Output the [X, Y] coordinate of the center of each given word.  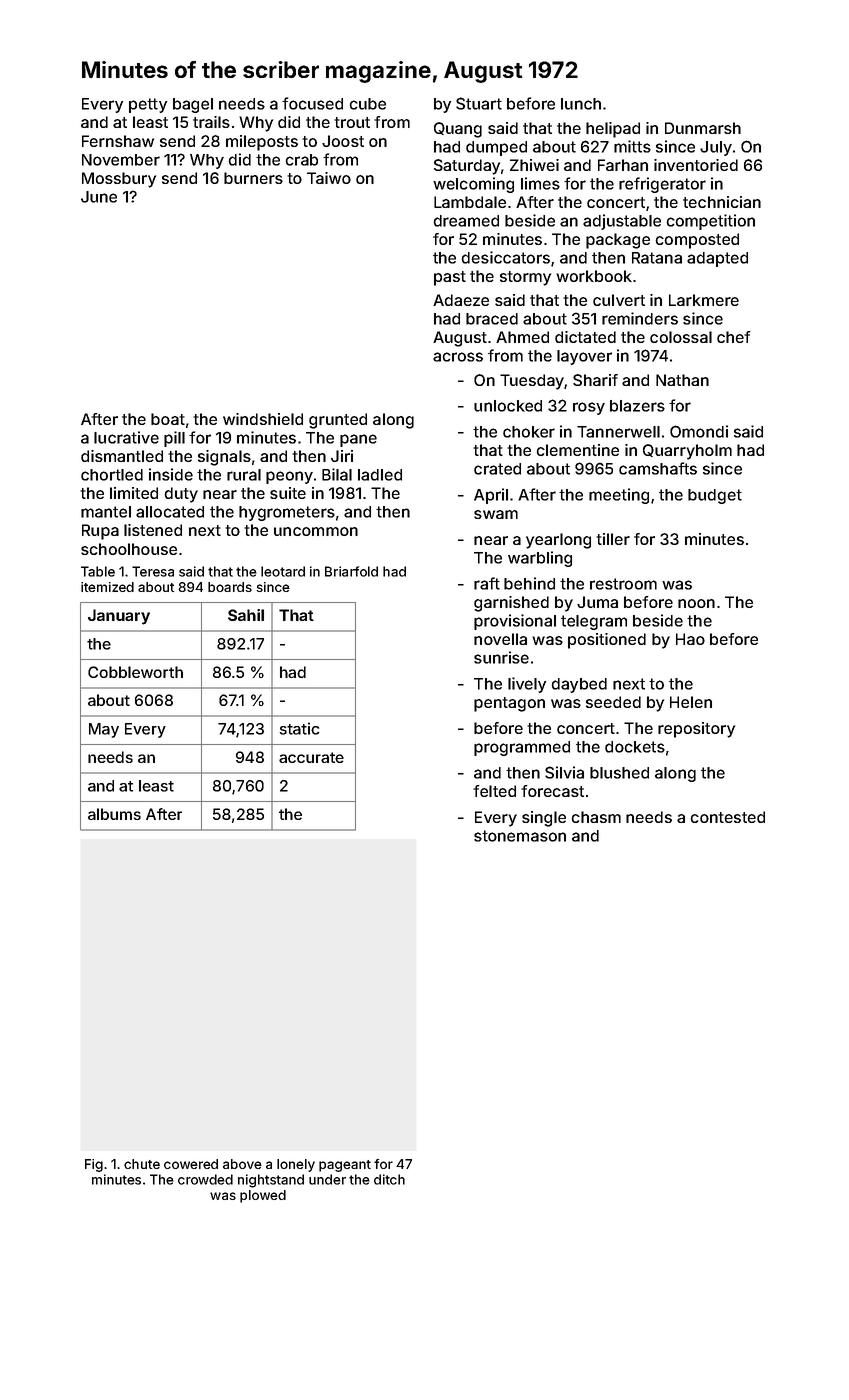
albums [114, 814]
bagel [193, 105]
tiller [613, 539]
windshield [263, 419]
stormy [525, 278]
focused [312, 103]
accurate [311, 757]
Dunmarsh [703, 128]
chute [142, 1164]
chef [734, 337]
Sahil [246, 615]
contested [728, 817]
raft [487, 583]
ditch [389, 1179]
